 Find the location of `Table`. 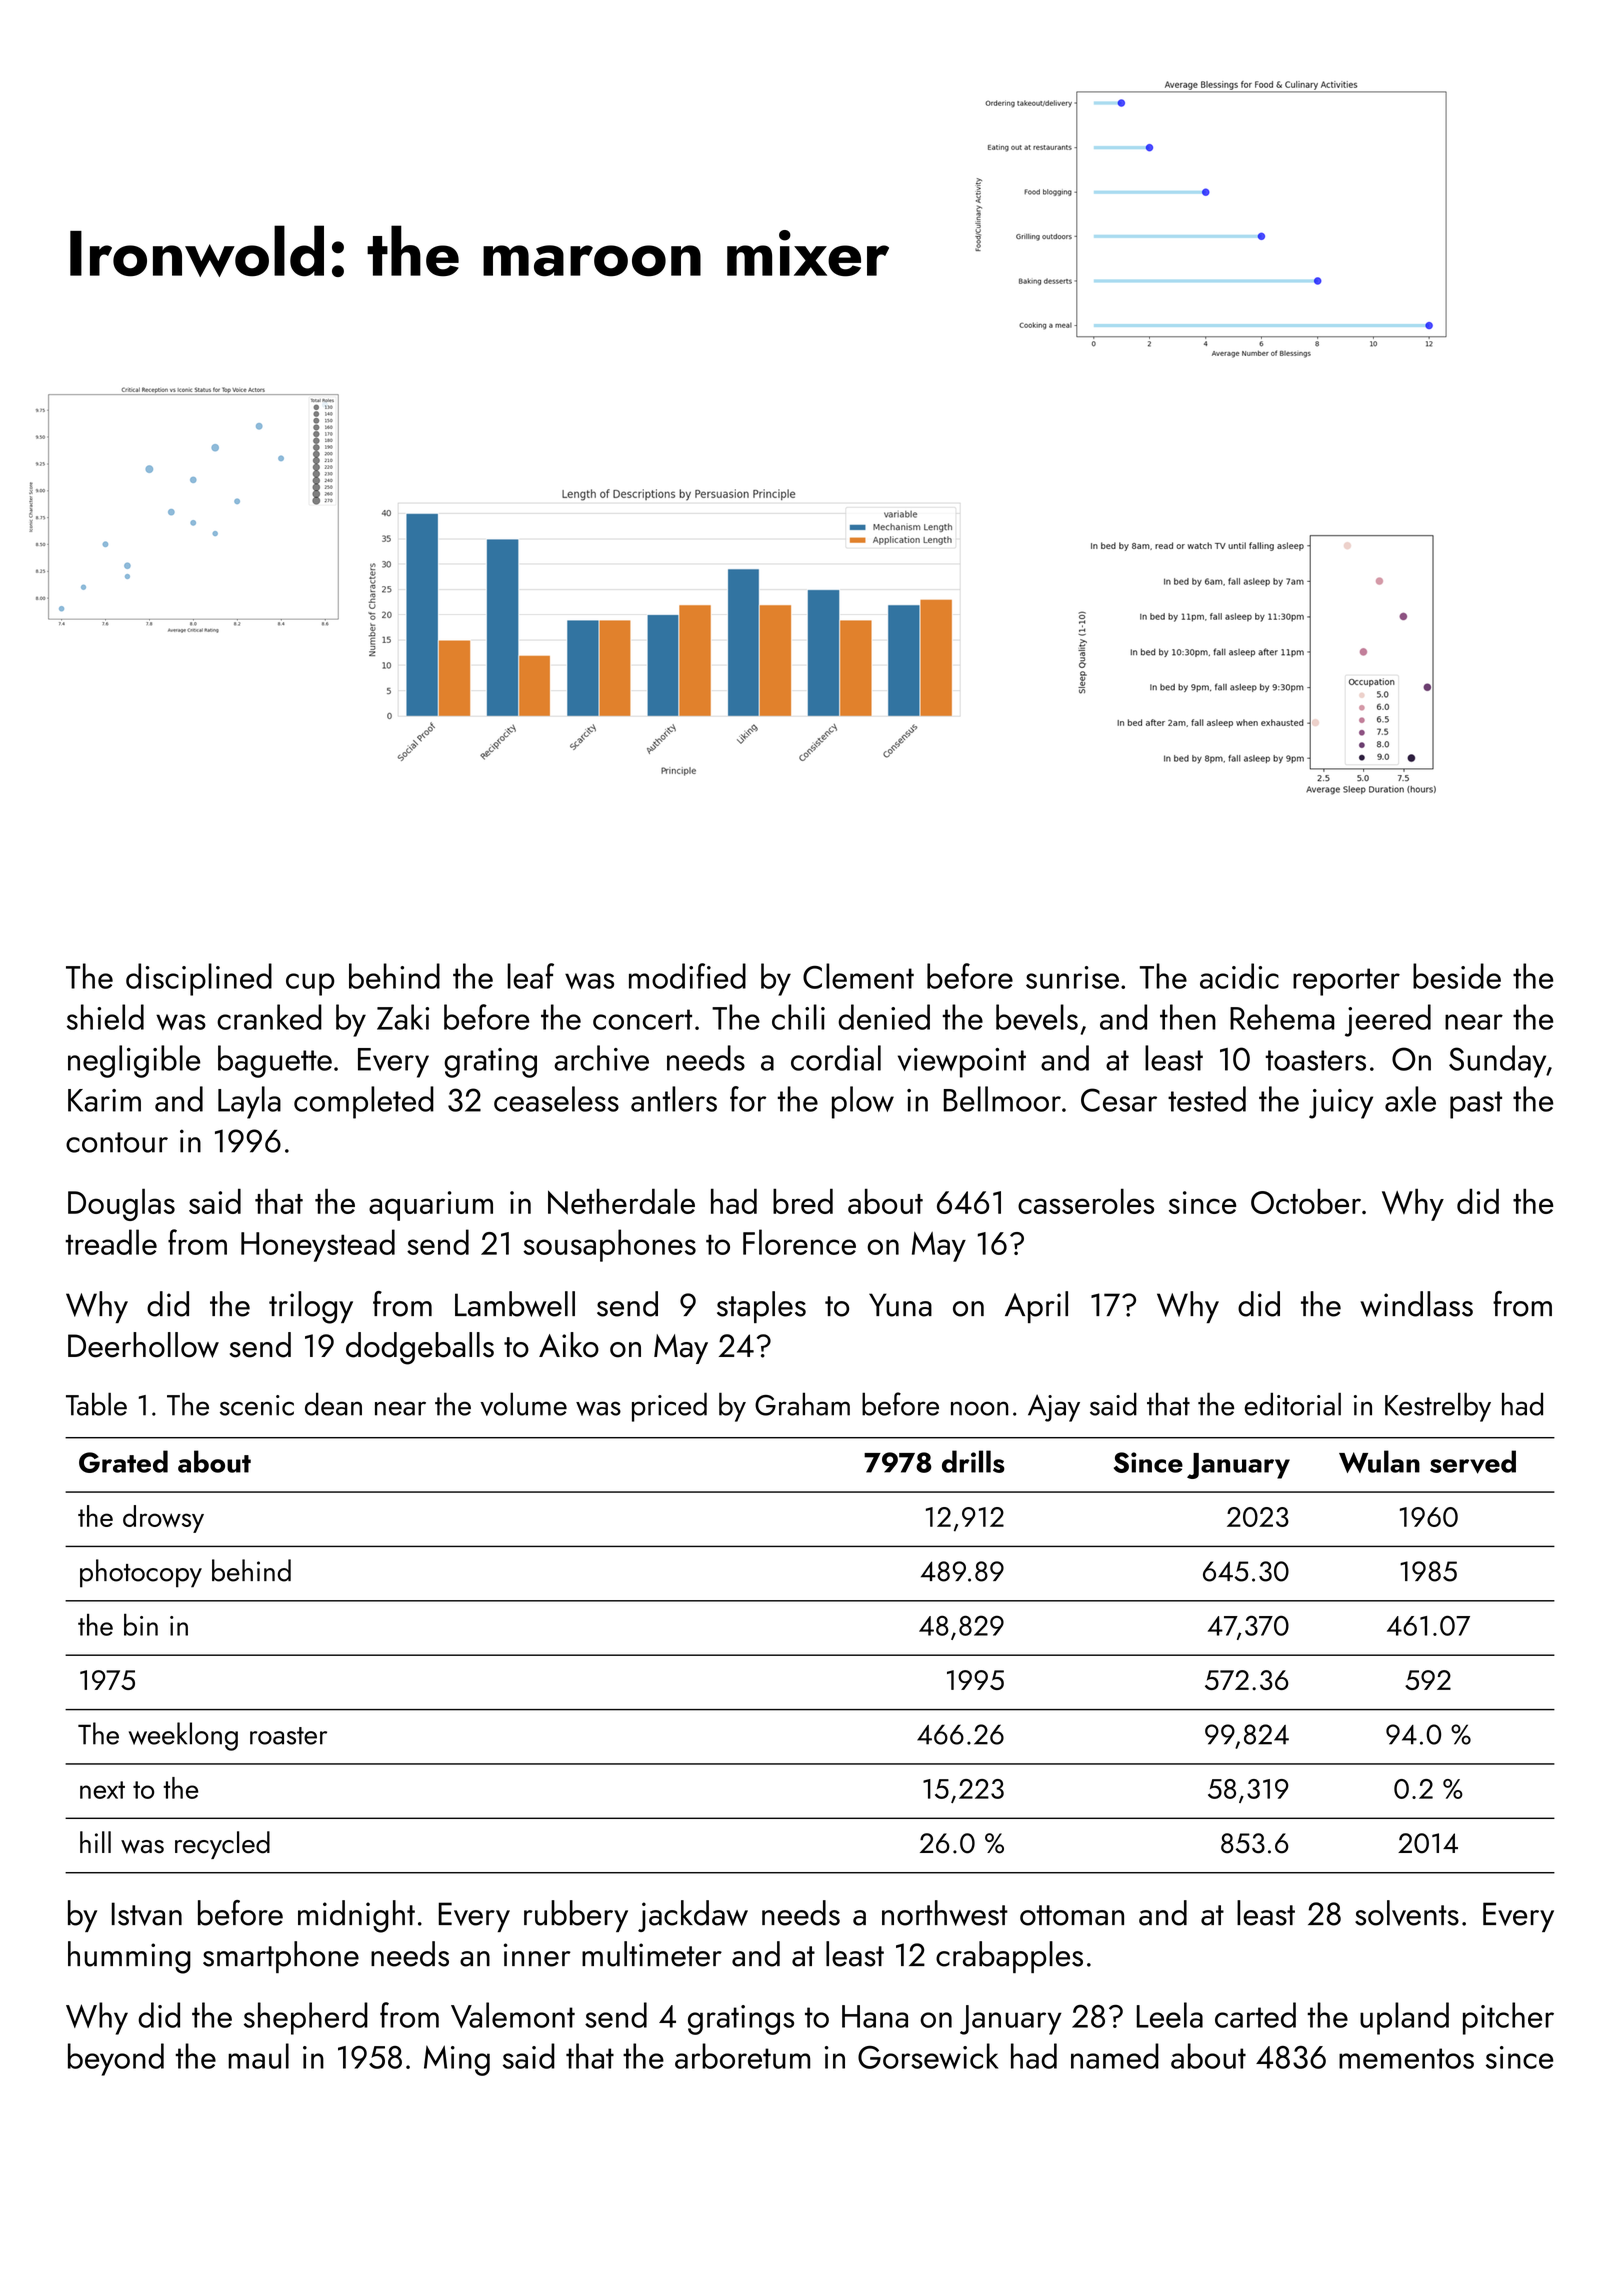

Table is located at coordinates (96, 1404).
